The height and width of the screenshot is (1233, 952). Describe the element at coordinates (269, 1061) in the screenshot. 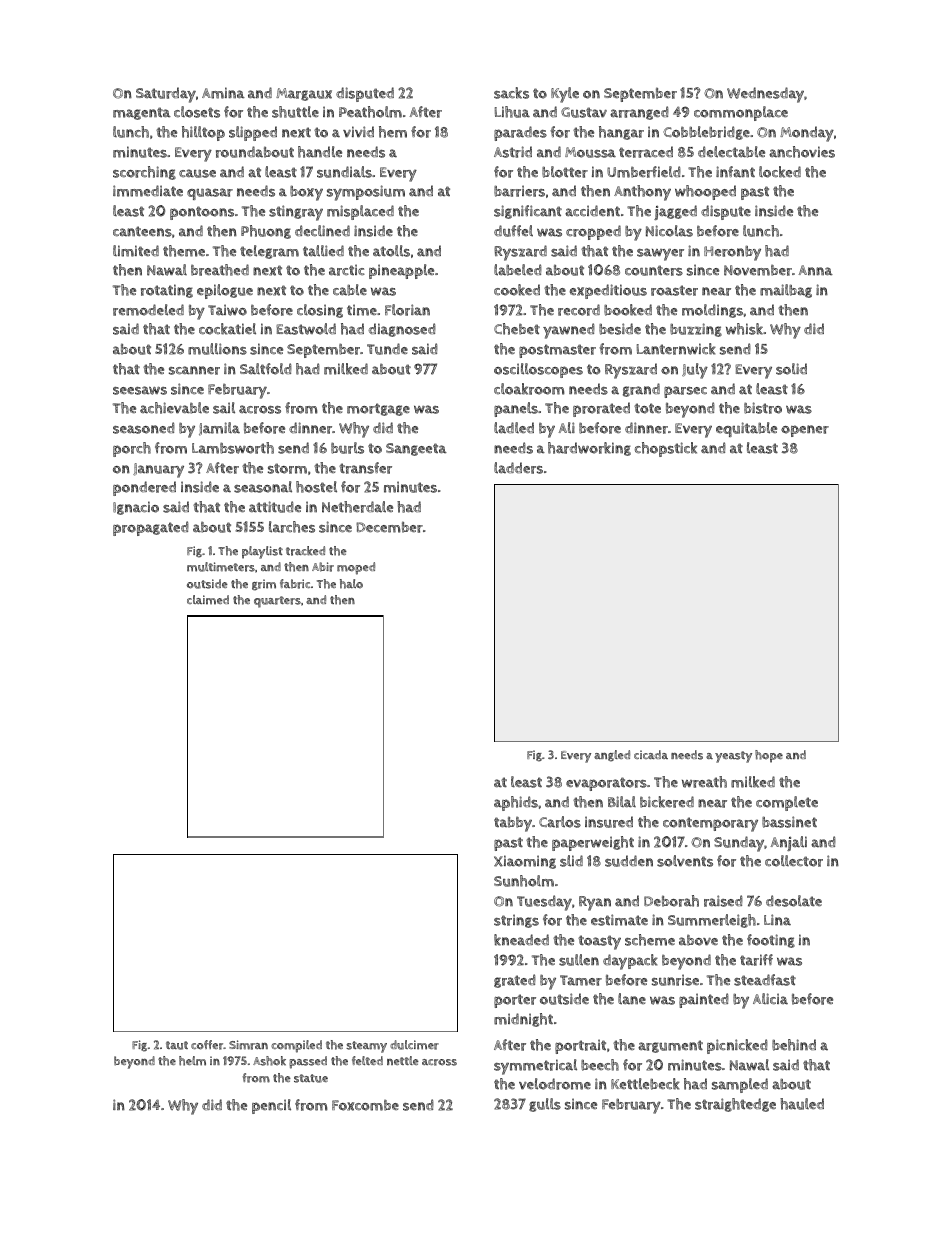

I see `Ashok` at that location.
